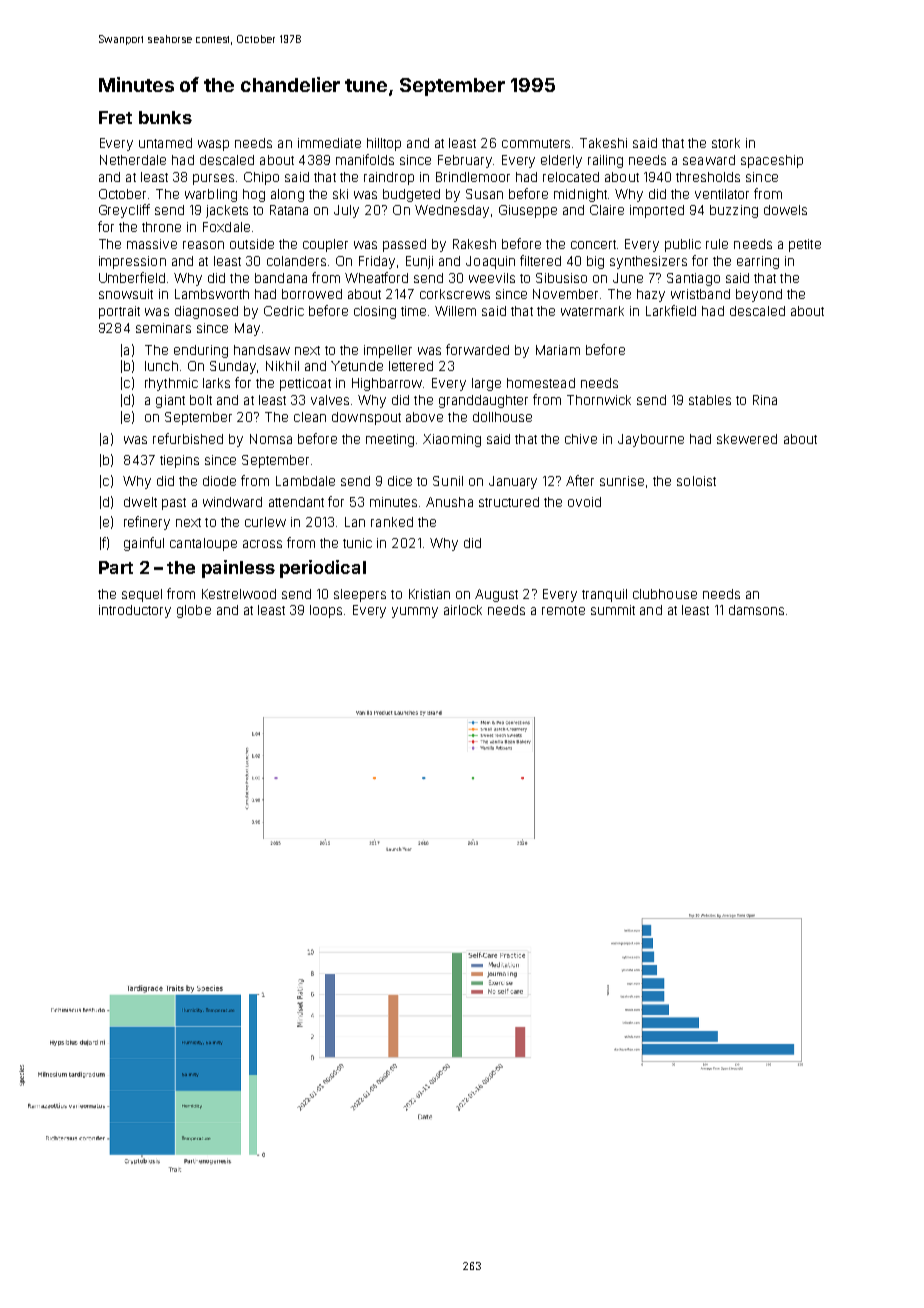  I want to click on purses, so click(213, 179).
